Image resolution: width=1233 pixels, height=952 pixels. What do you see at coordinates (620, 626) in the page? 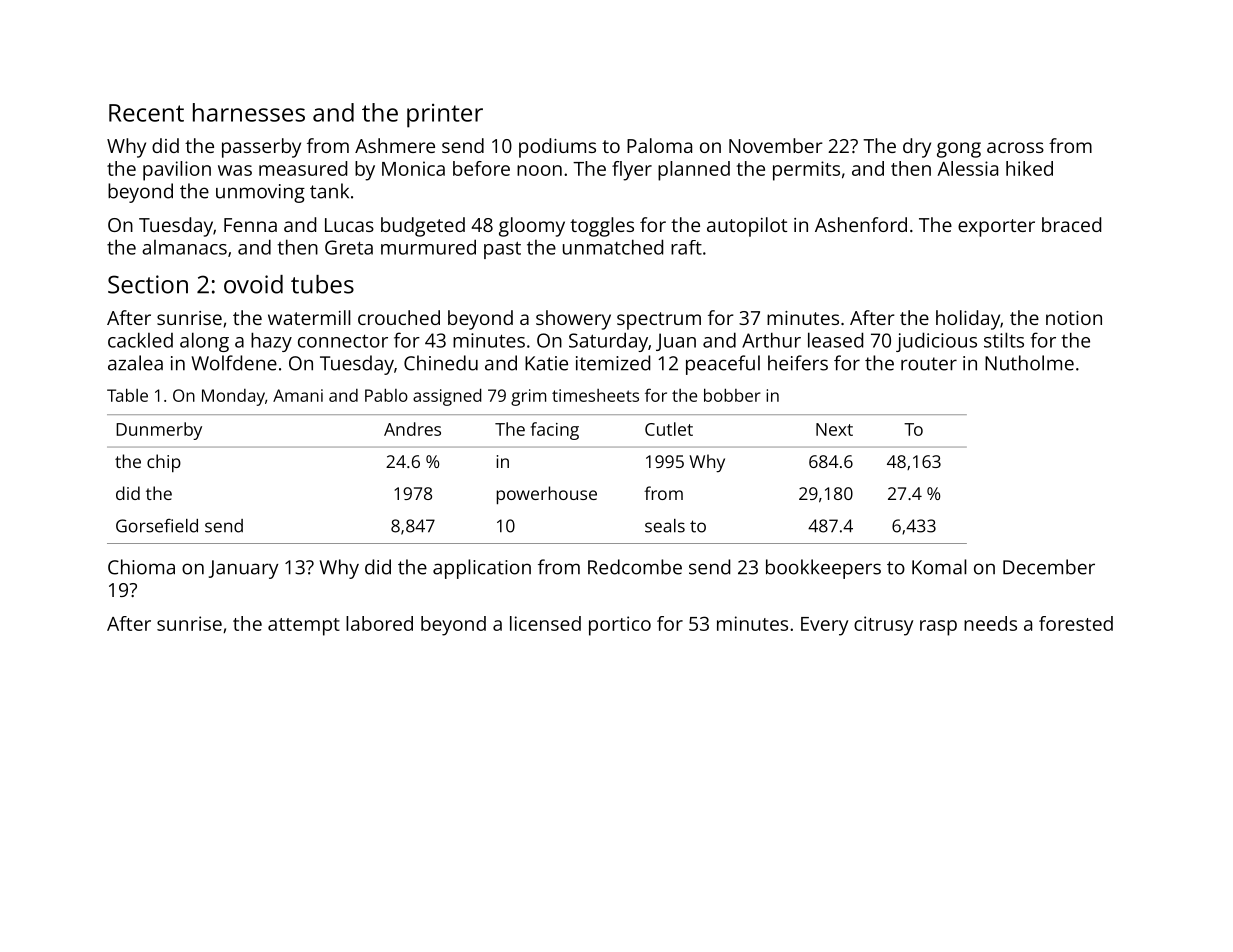
I see `portico` at bounding box center [620, 626].
